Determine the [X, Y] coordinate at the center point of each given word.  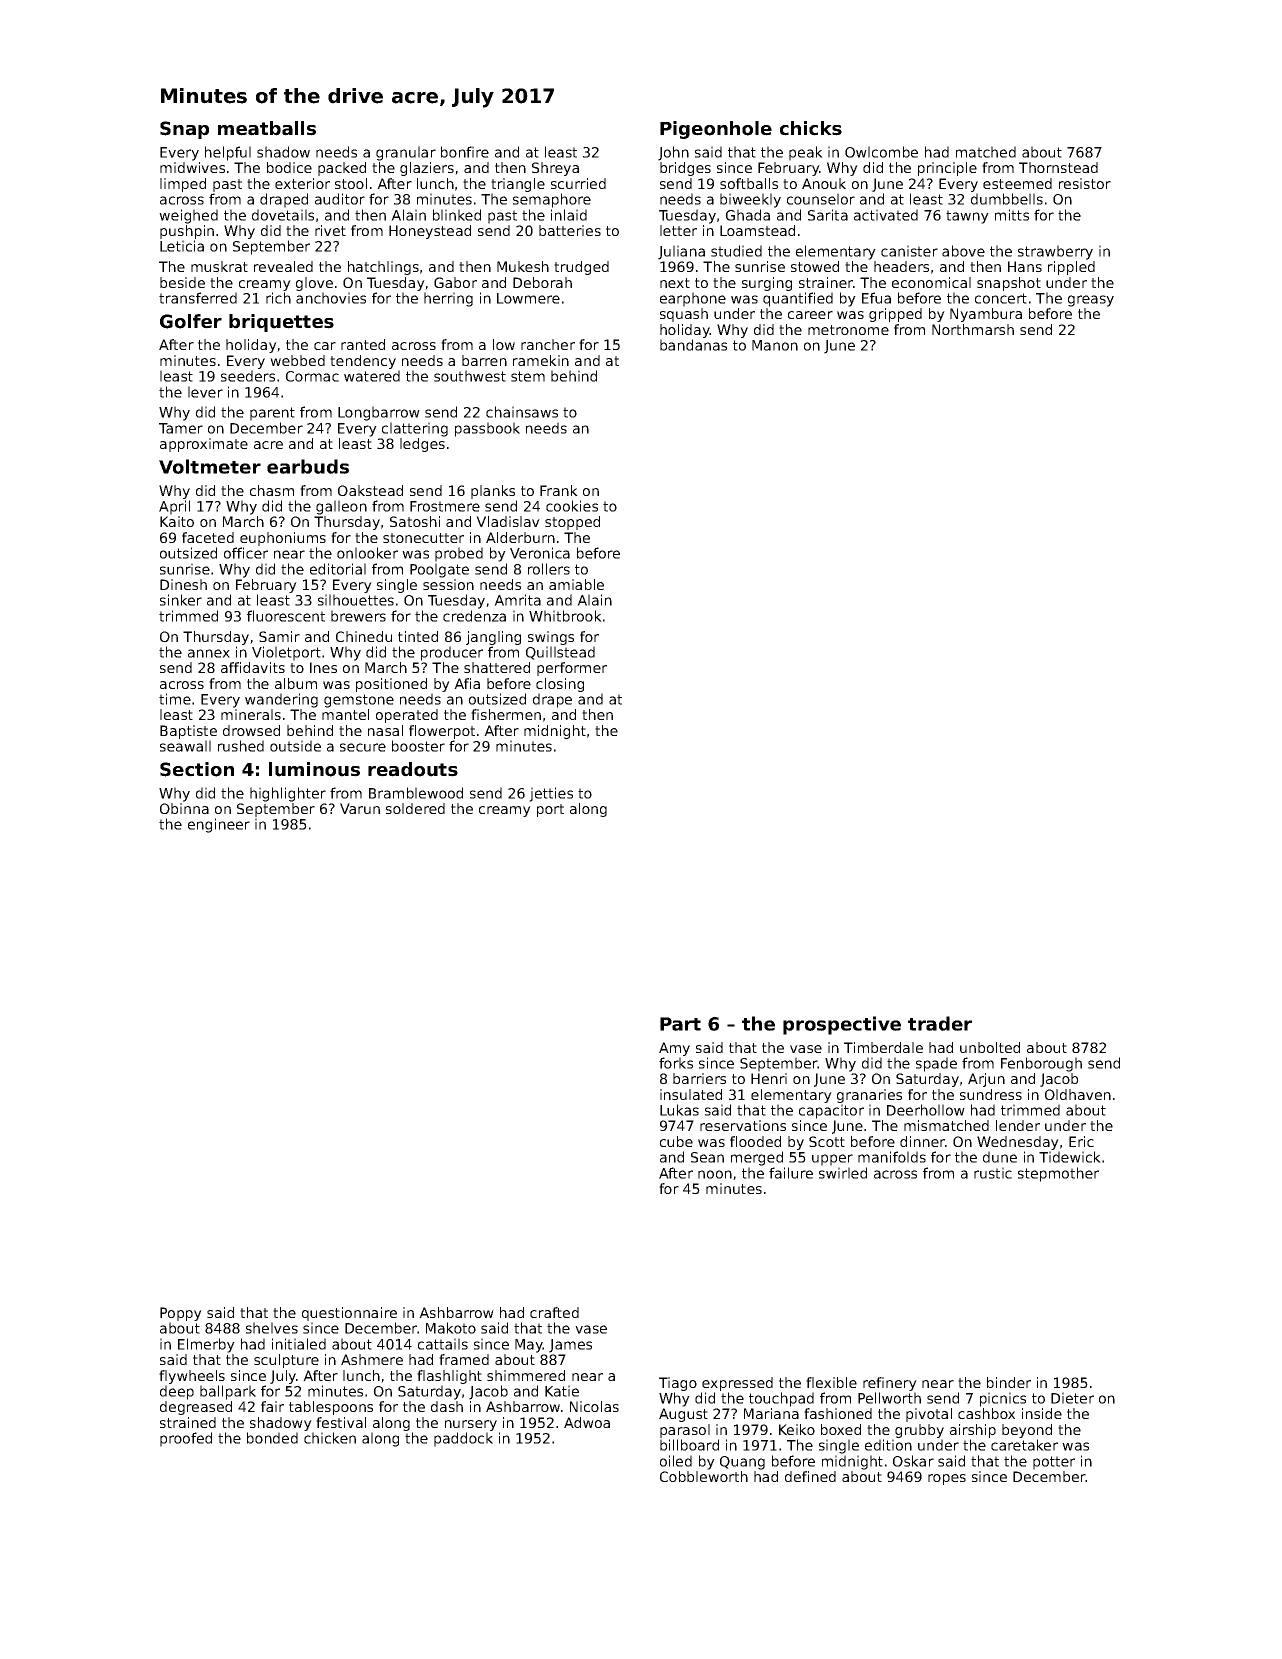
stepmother [1058, 1174]
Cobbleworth [704, 1476]
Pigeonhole [716, 130]
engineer [219, 825]
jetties [551, 794]
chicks [811, 128]
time [175, 699]
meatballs [267, 128]
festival [341, 1422]
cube [676, 1141]
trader [940, 1023]
